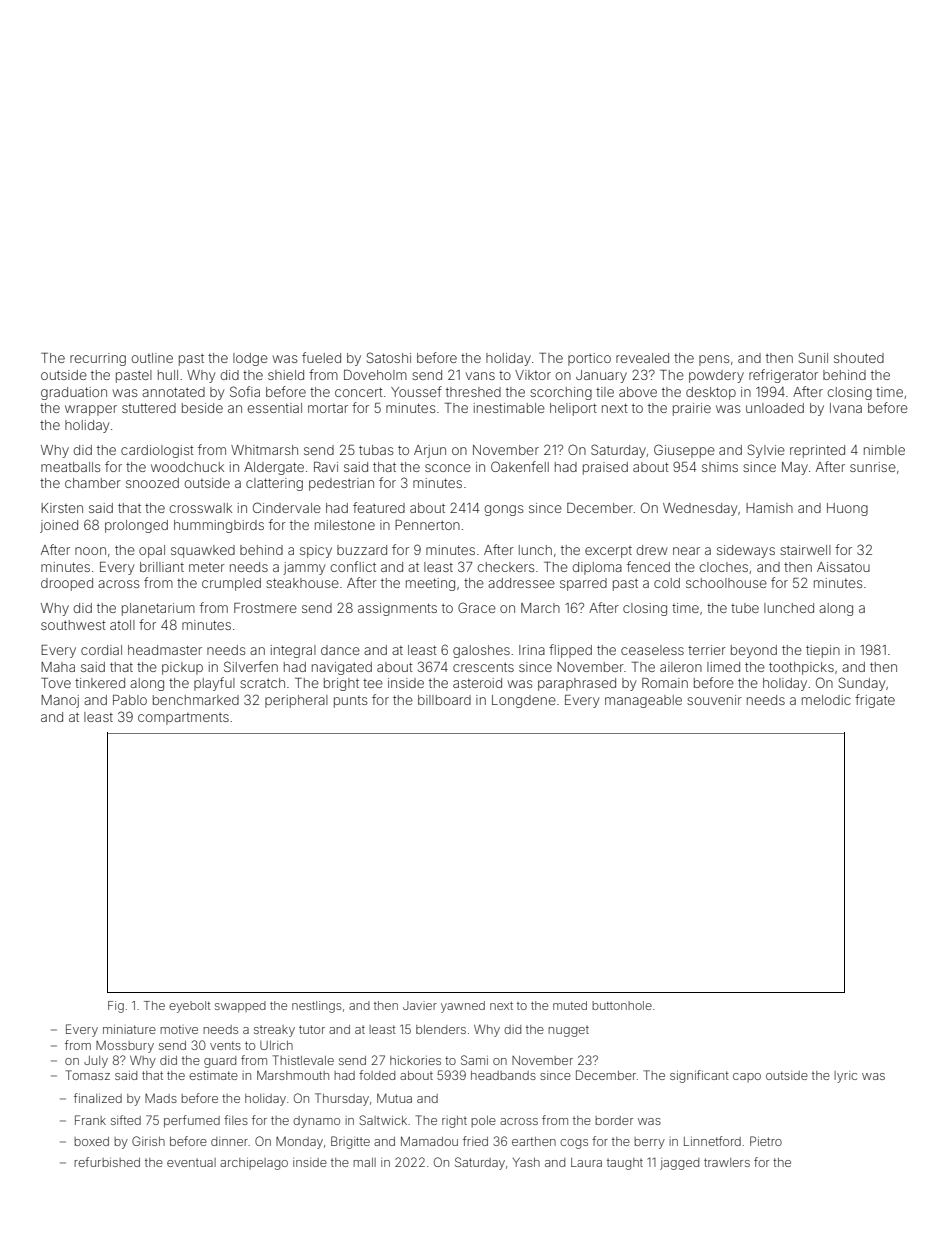 This screenshot has height=1233, width=952. Describe the element at coordinates (100, 683) in the screenshot. I see `tinkered` at that location.
